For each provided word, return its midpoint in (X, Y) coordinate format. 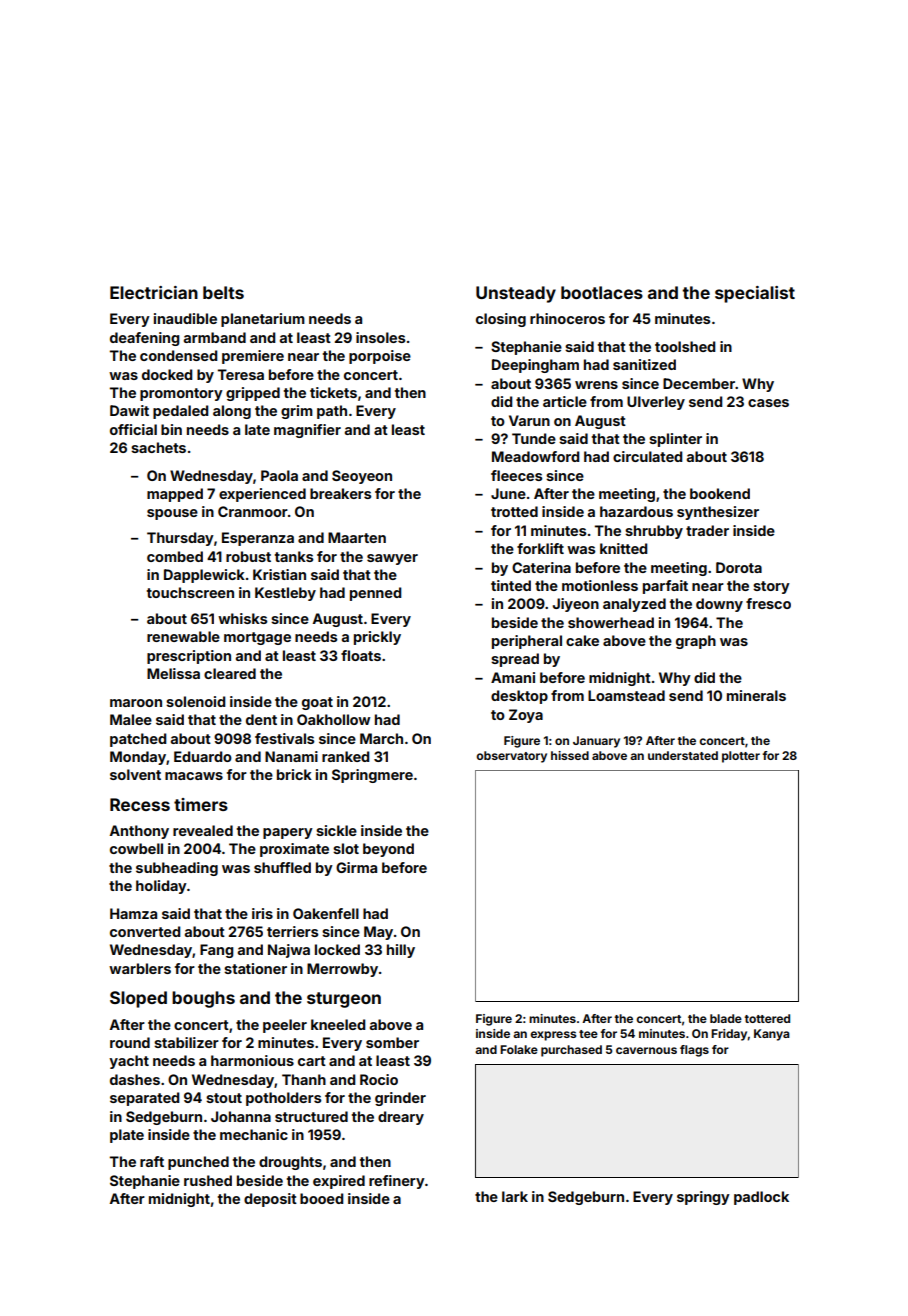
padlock (761, 1198)
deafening (145, 339)
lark (515, 1196)
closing (501, 320)
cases (768, 403)
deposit (270, 1200)
